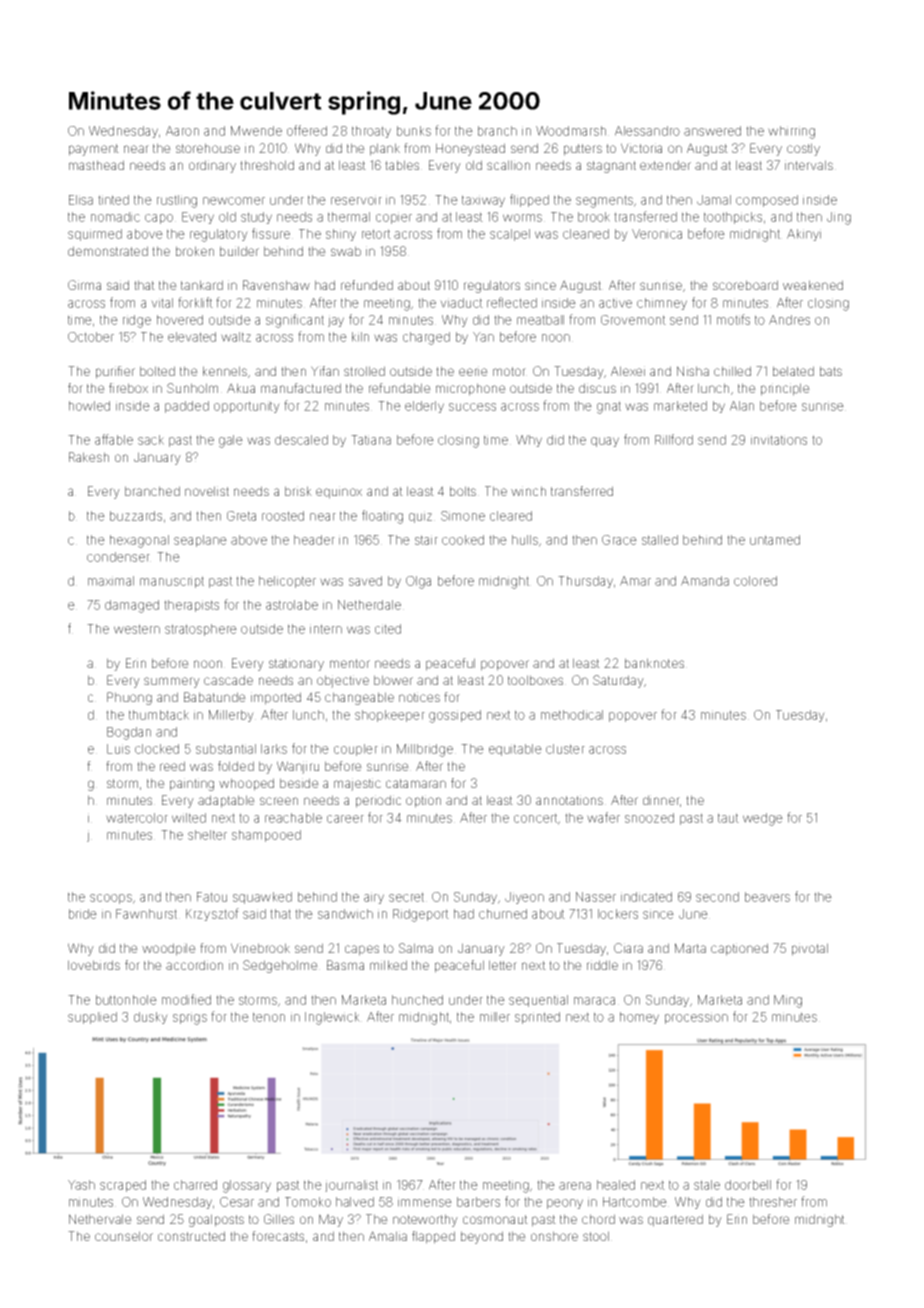 The image size is (924, 1308). What do you see at coordinates (654, 663) in the document?
I see `banknotes` at bounding box center [654, 663].
